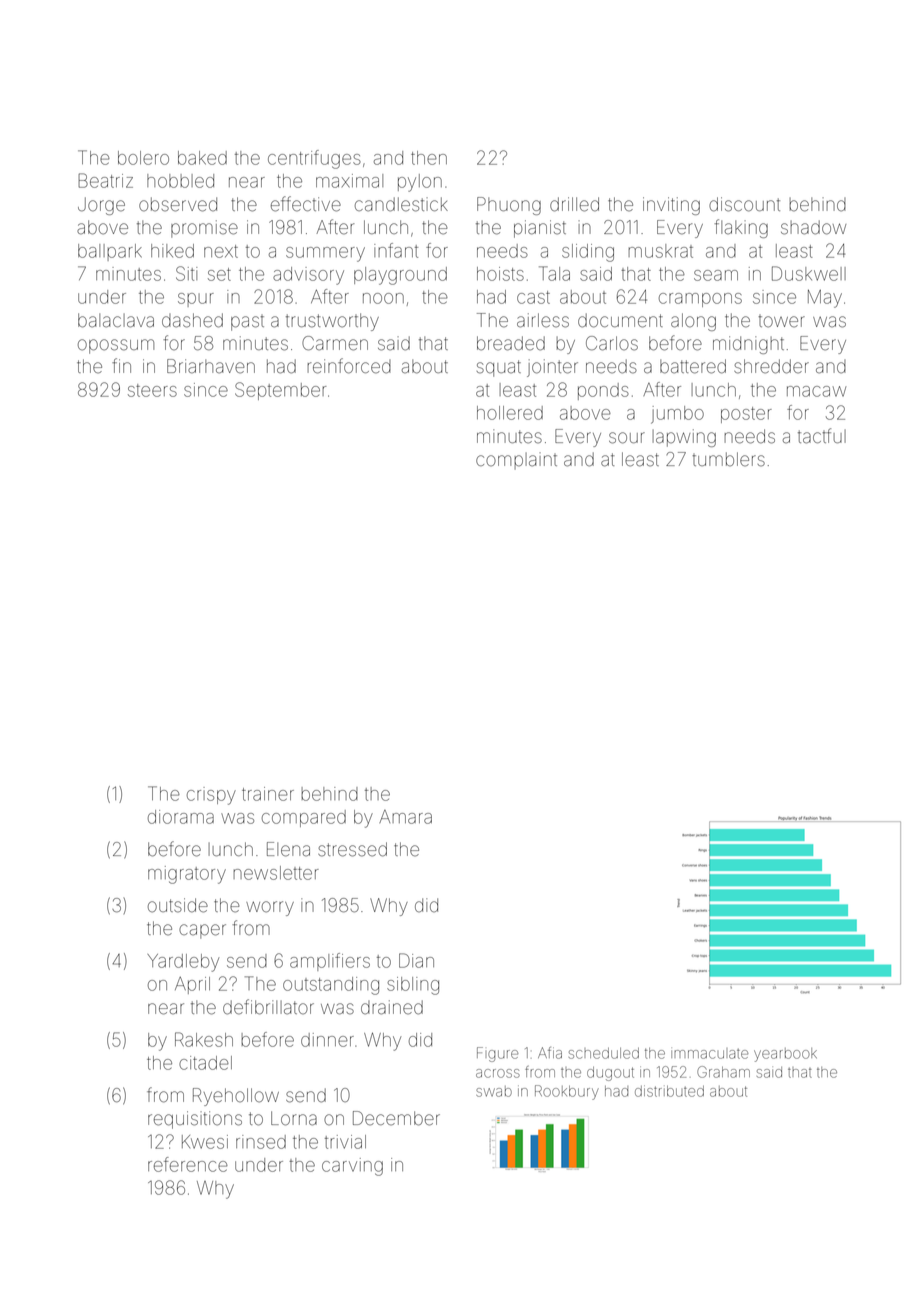 The width and height of the screenshot is (924, 1314). I want to click on yearbook, so click(785, 1055).
